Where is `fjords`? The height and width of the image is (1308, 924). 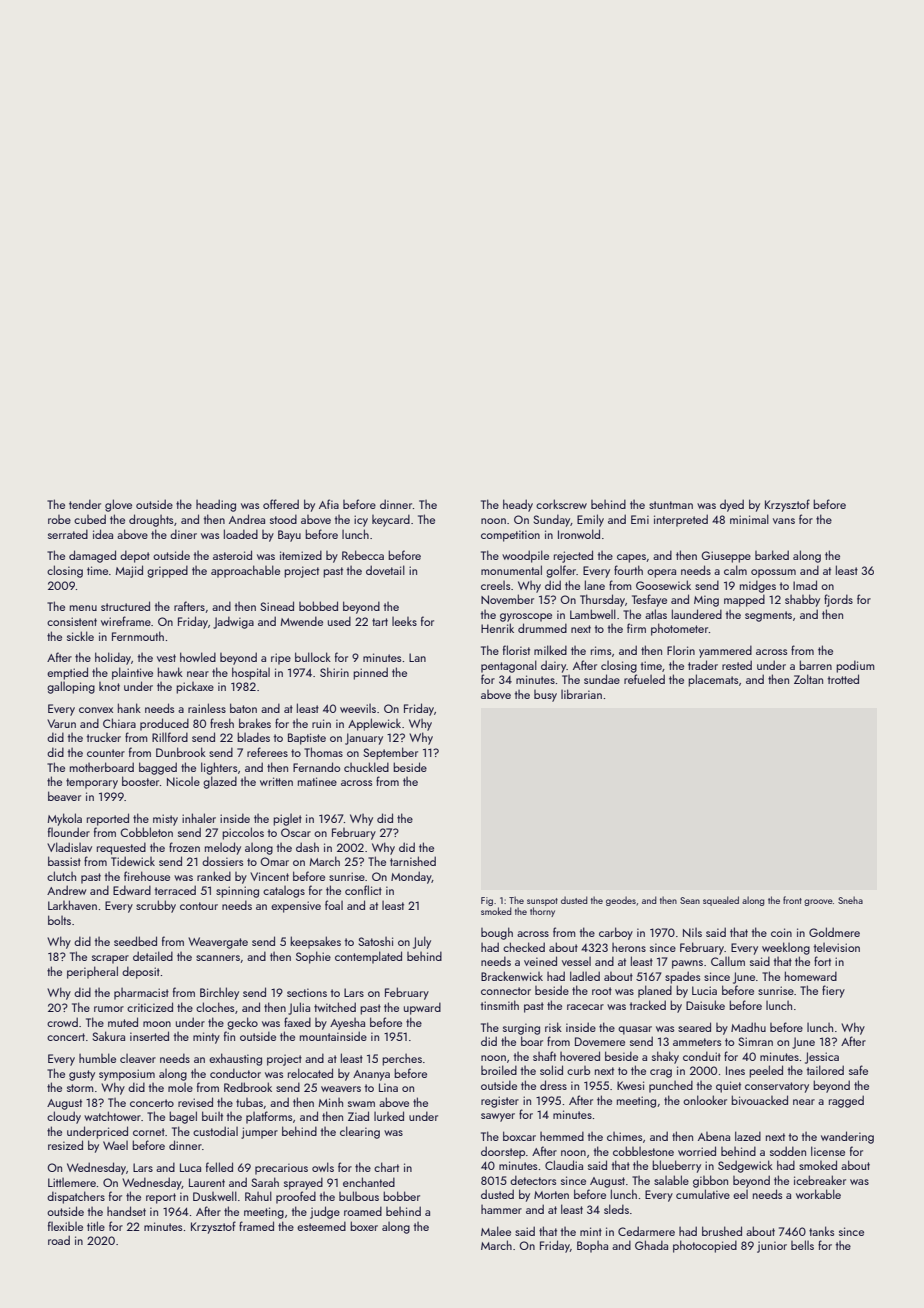
fjords is located at coordinates (838, 600).
